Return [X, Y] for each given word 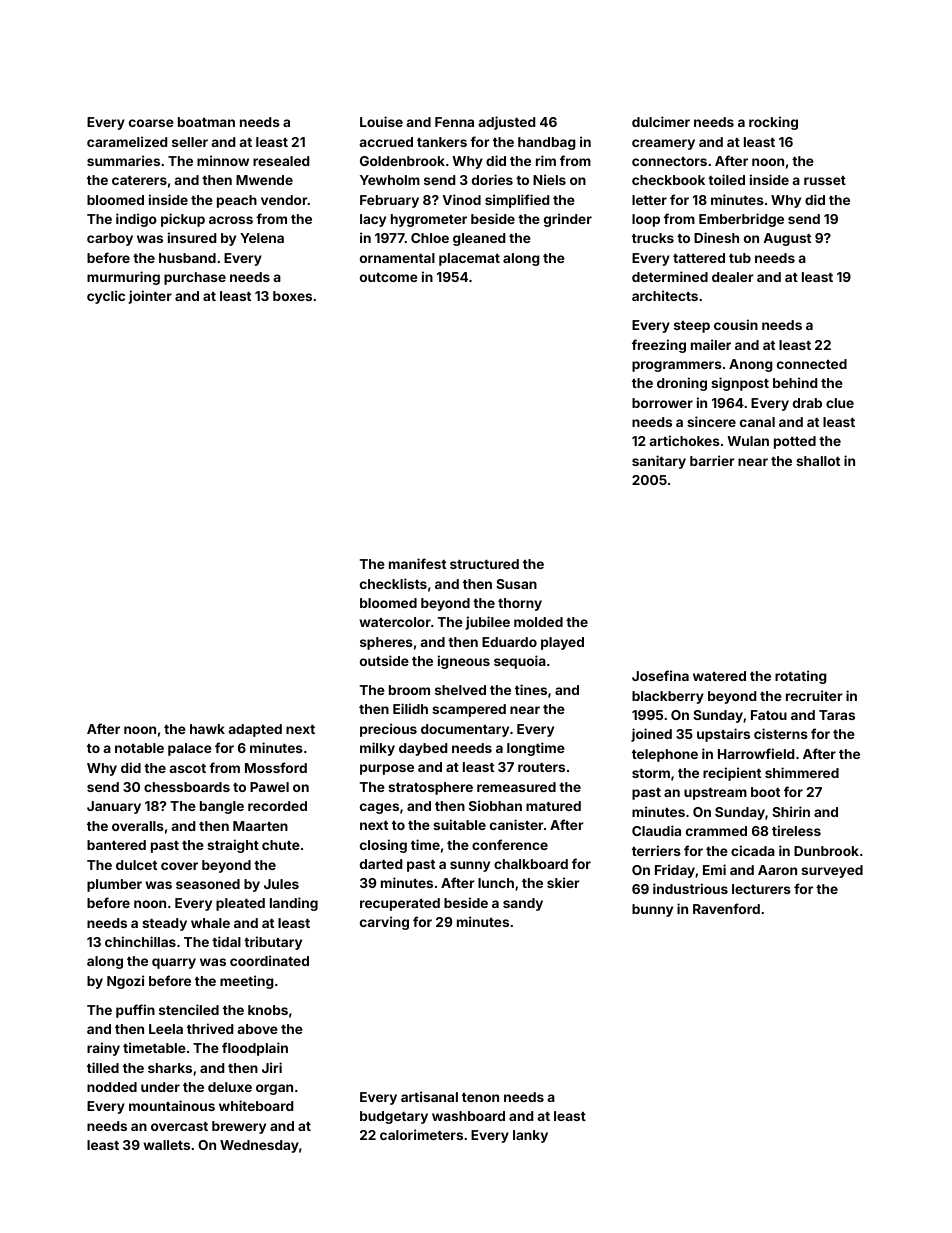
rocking [773, 123]
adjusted [507, 123]
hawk [207, 729]
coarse [151, 123]
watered [719, 676]
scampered [469, 710]
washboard [468, 1116]
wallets [166, 1145]
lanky [530, 1136]
